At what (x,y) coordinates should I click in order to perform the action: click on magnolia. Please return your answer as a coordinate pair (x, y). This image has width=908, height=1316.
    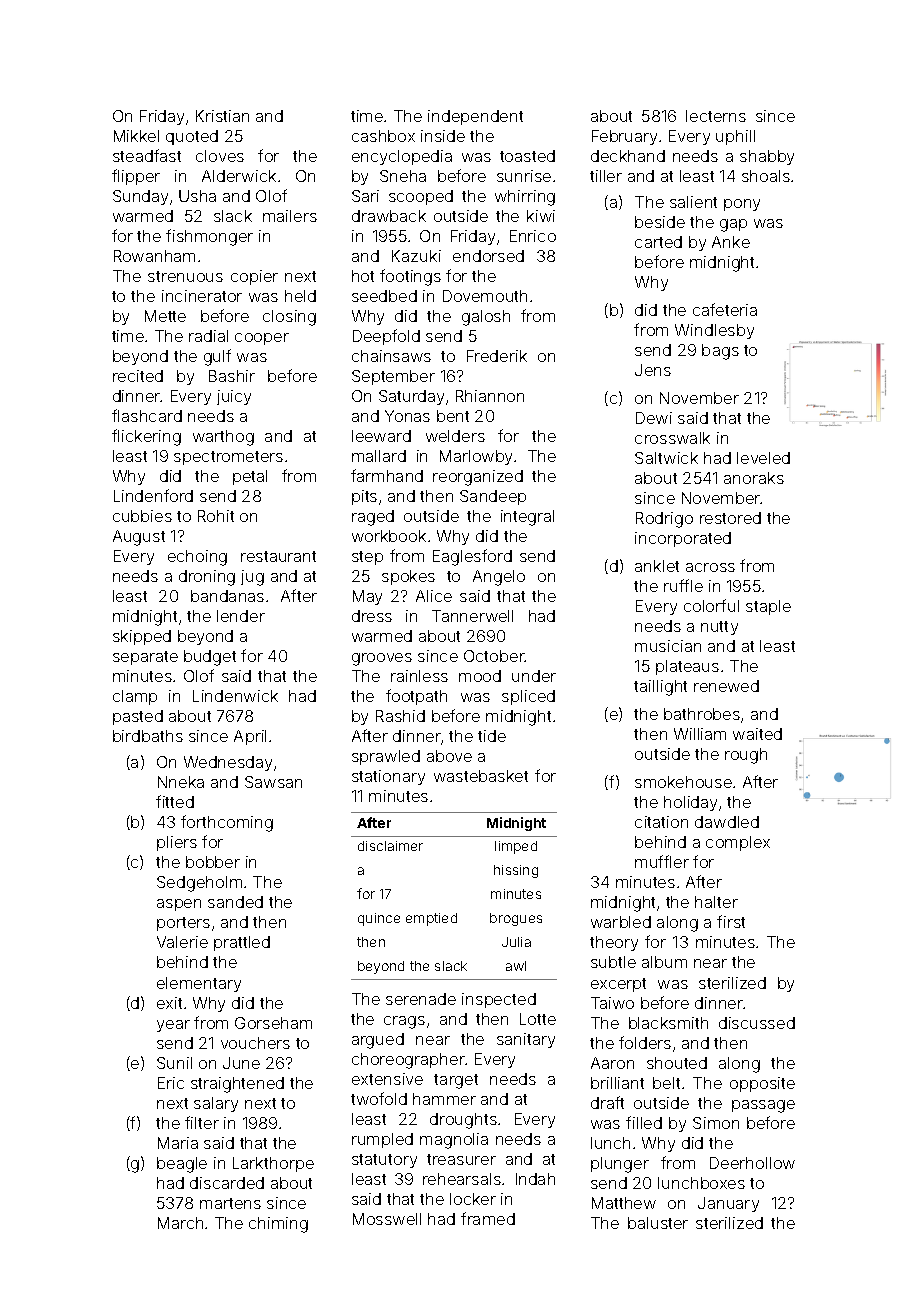
    Looking at the image, I should click on (454, 1141).
